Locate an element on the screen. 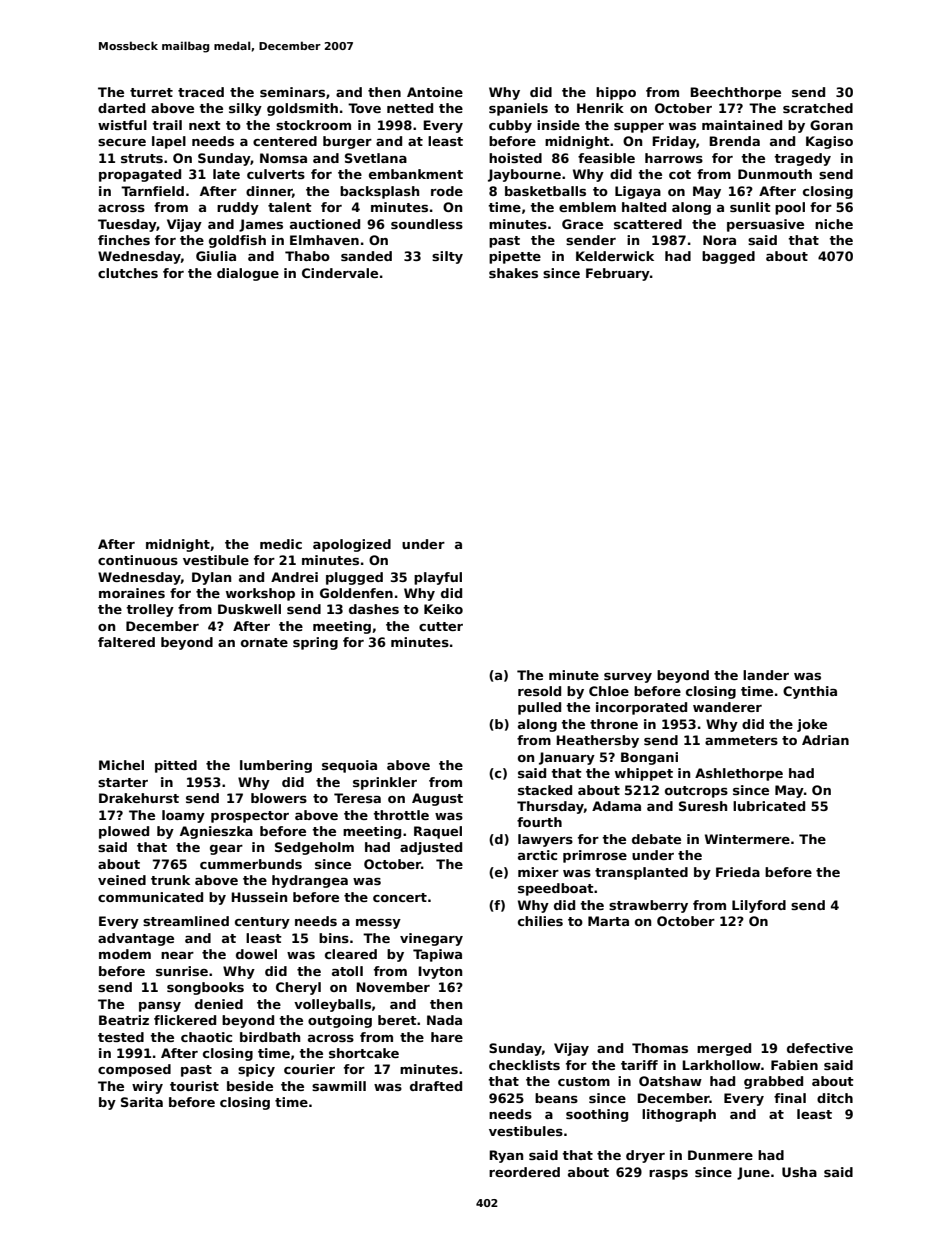 The width and height of the screenshot is (952, 1233). apologized is located at coordinates (352, 545).
